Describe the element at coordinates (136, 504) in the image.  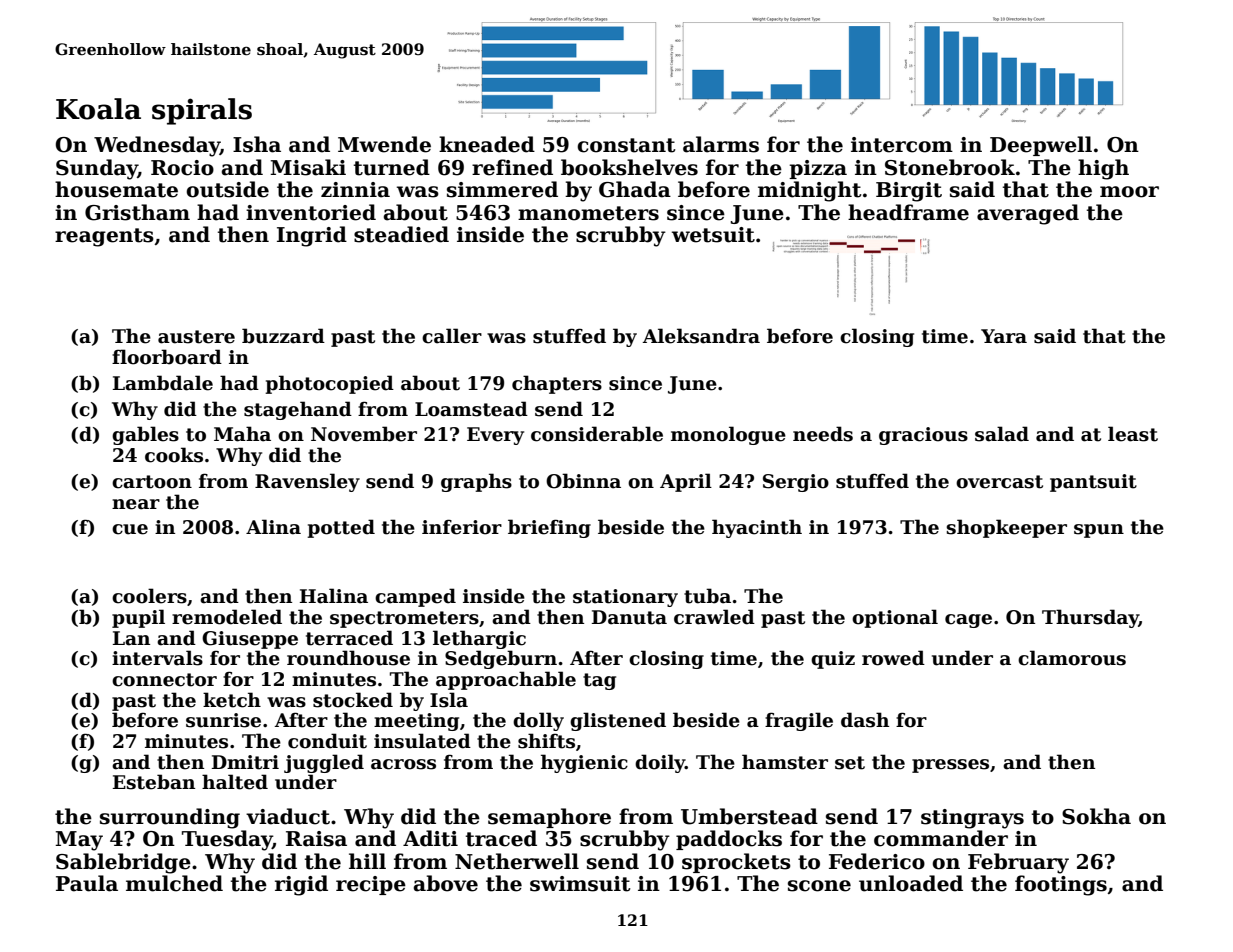
I see `near` at that location.
